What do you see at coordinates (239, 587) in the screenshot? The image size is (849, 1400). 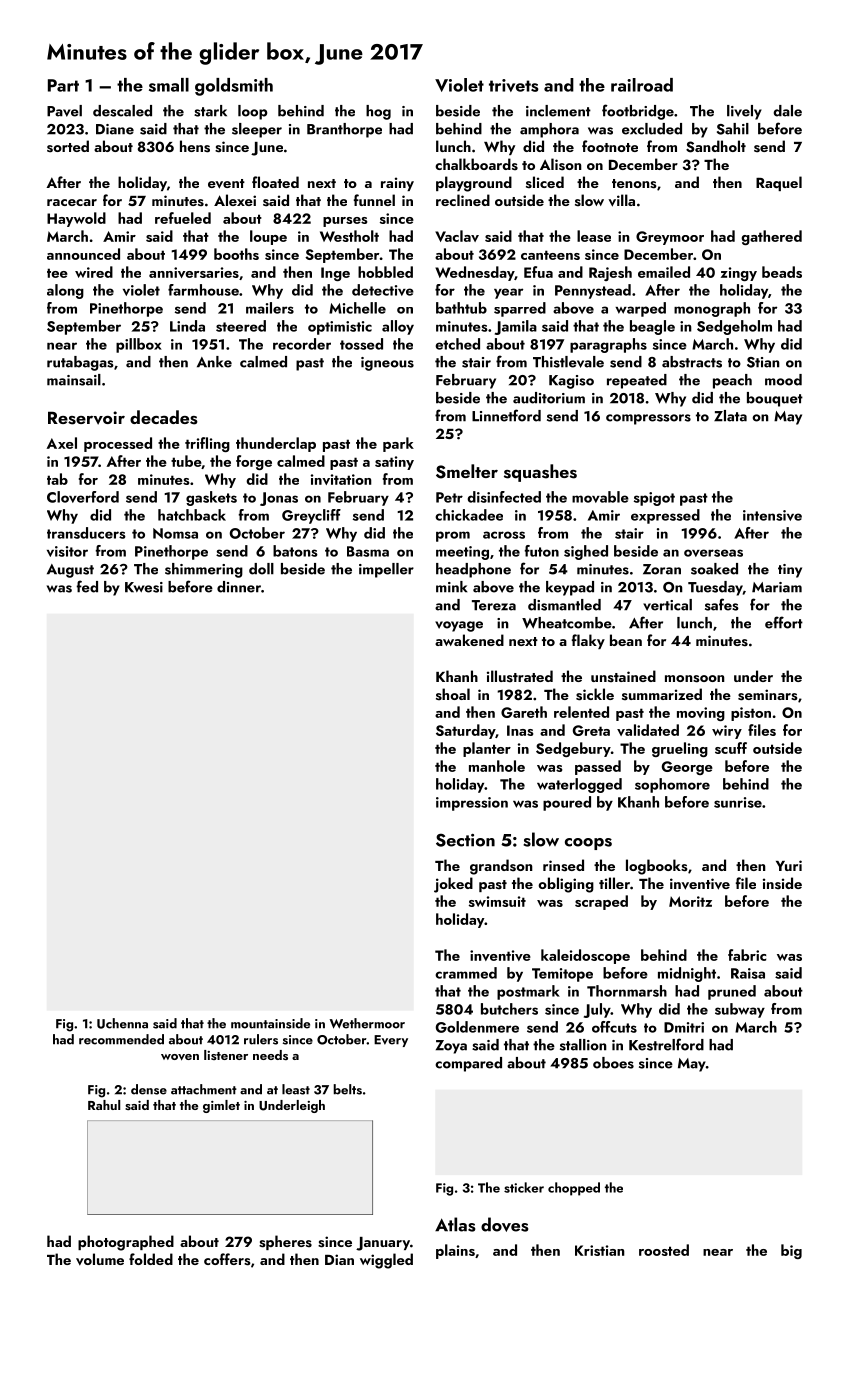 I see `dinner` at bounding box center [239, 587].
